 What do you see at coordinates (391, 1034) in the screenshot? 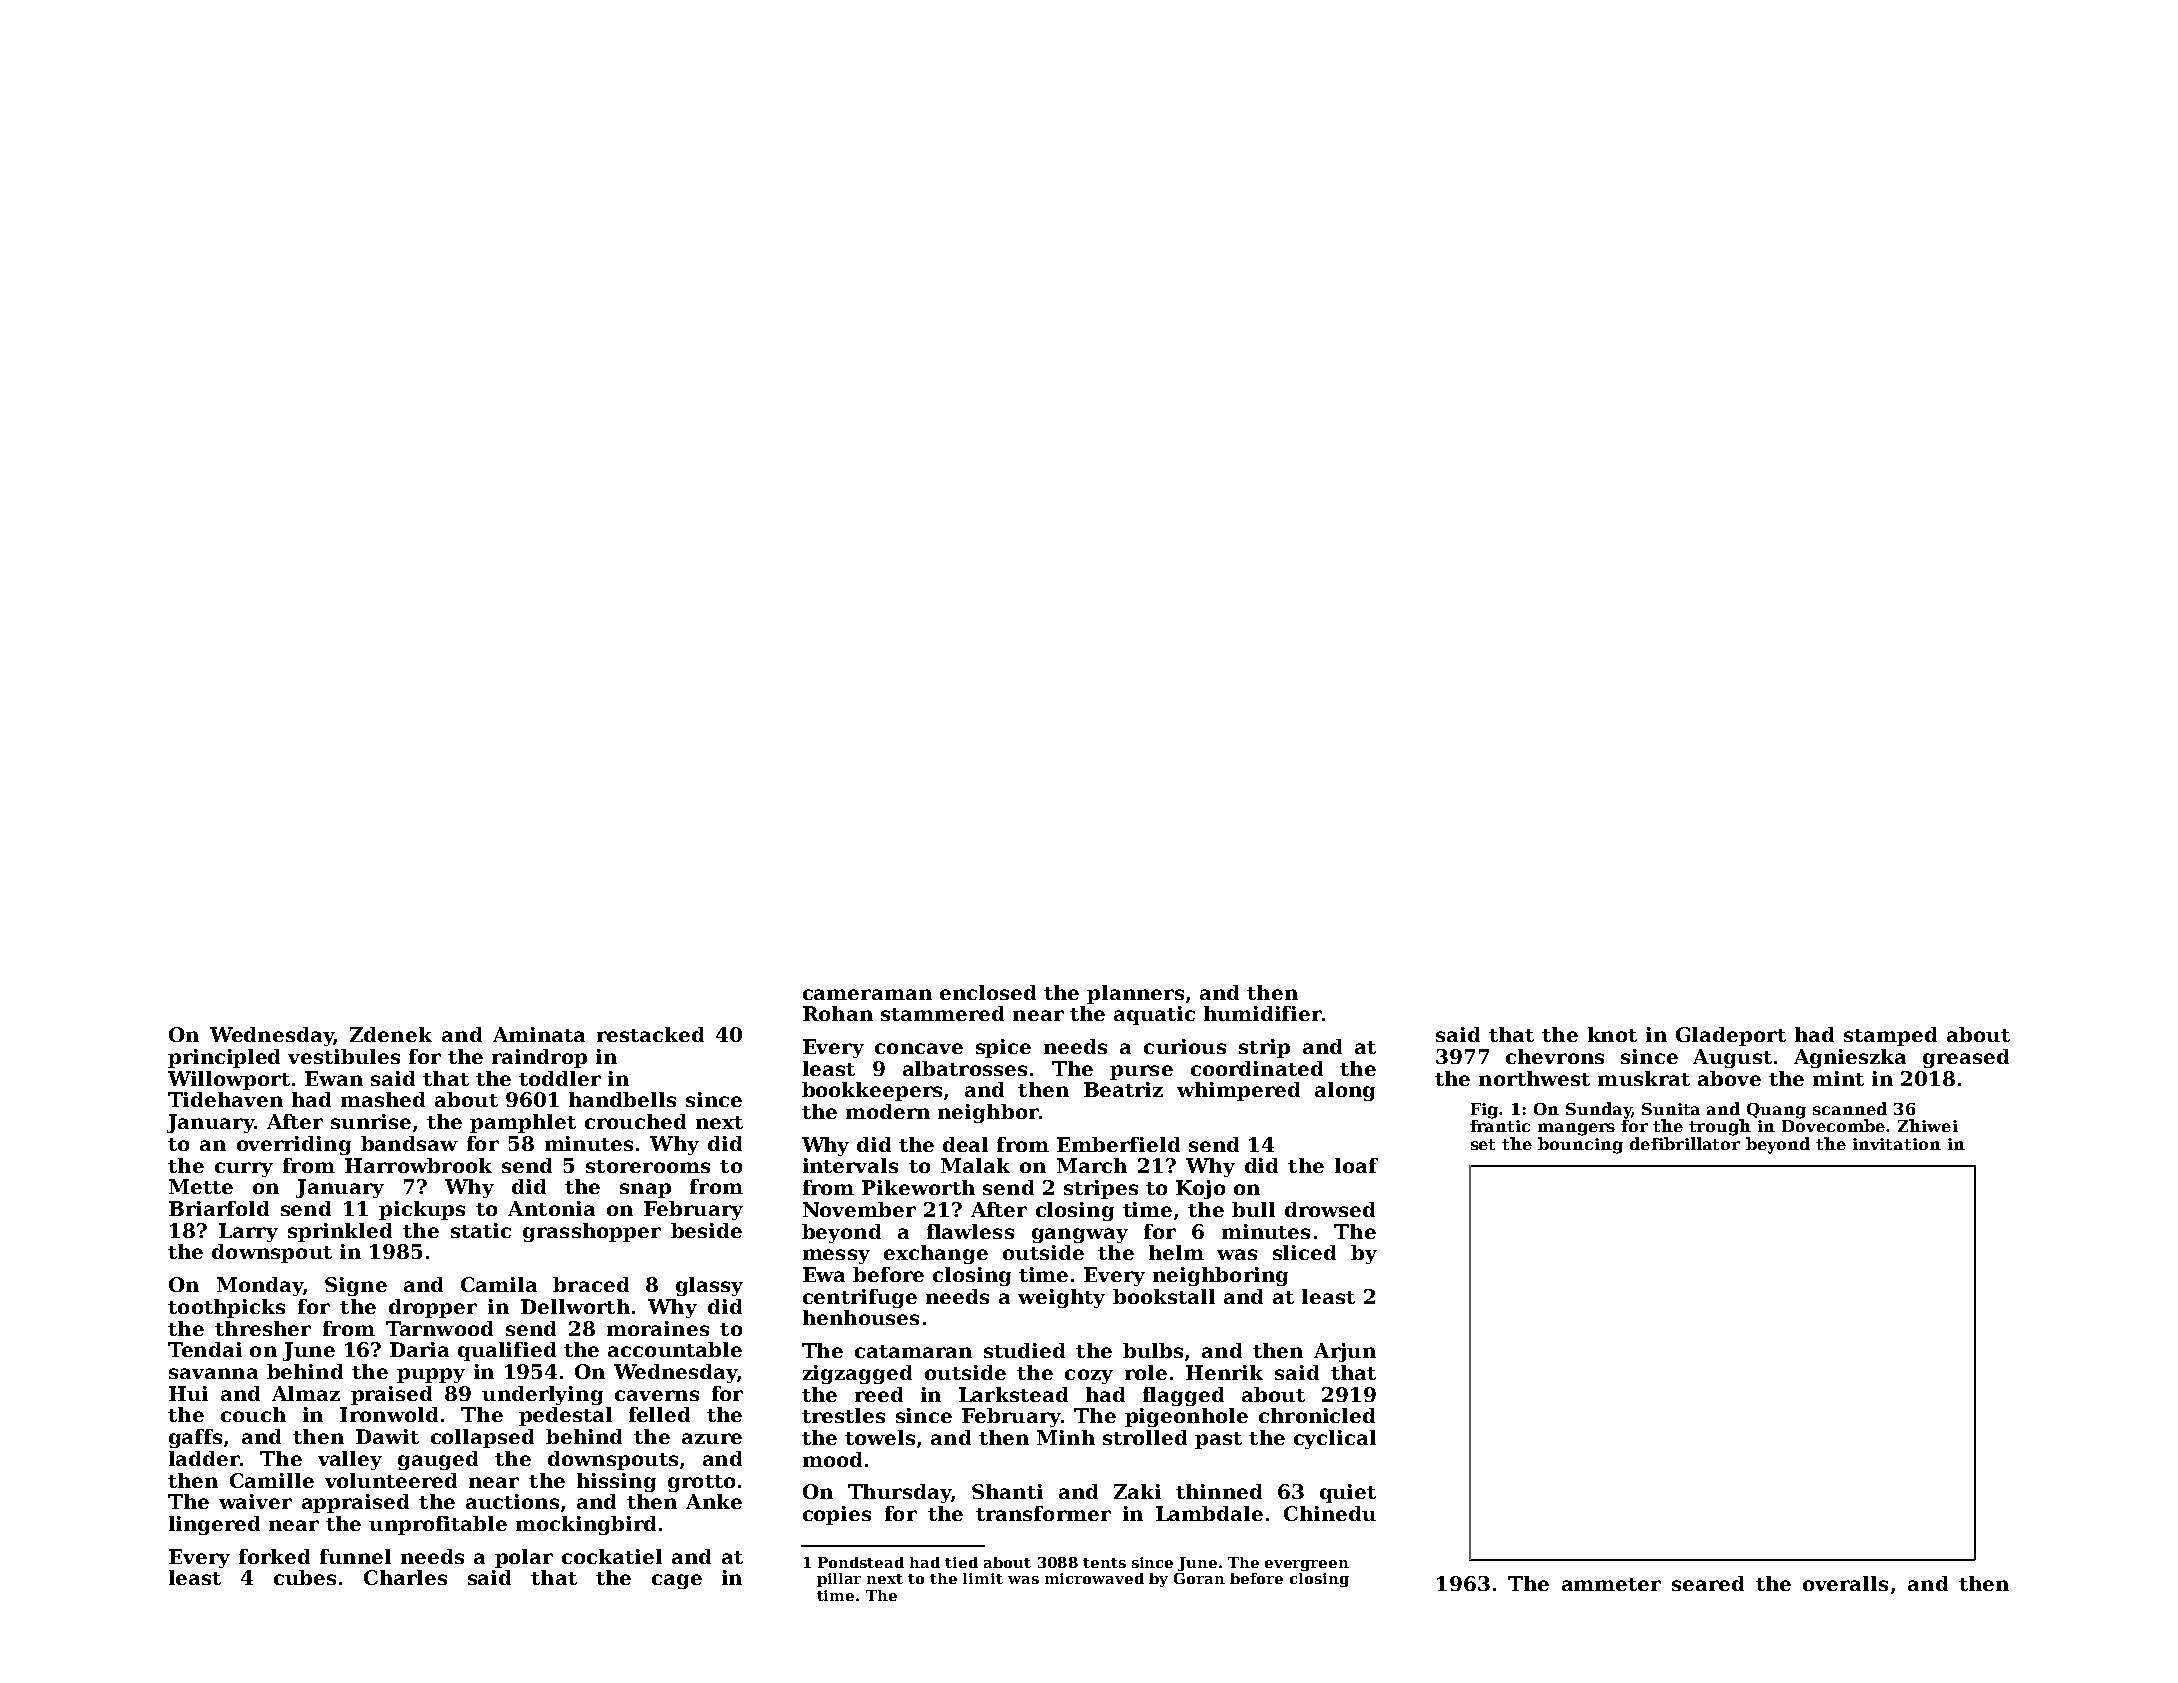
I see `Zdenek` at bounding box center [391, 1034].
